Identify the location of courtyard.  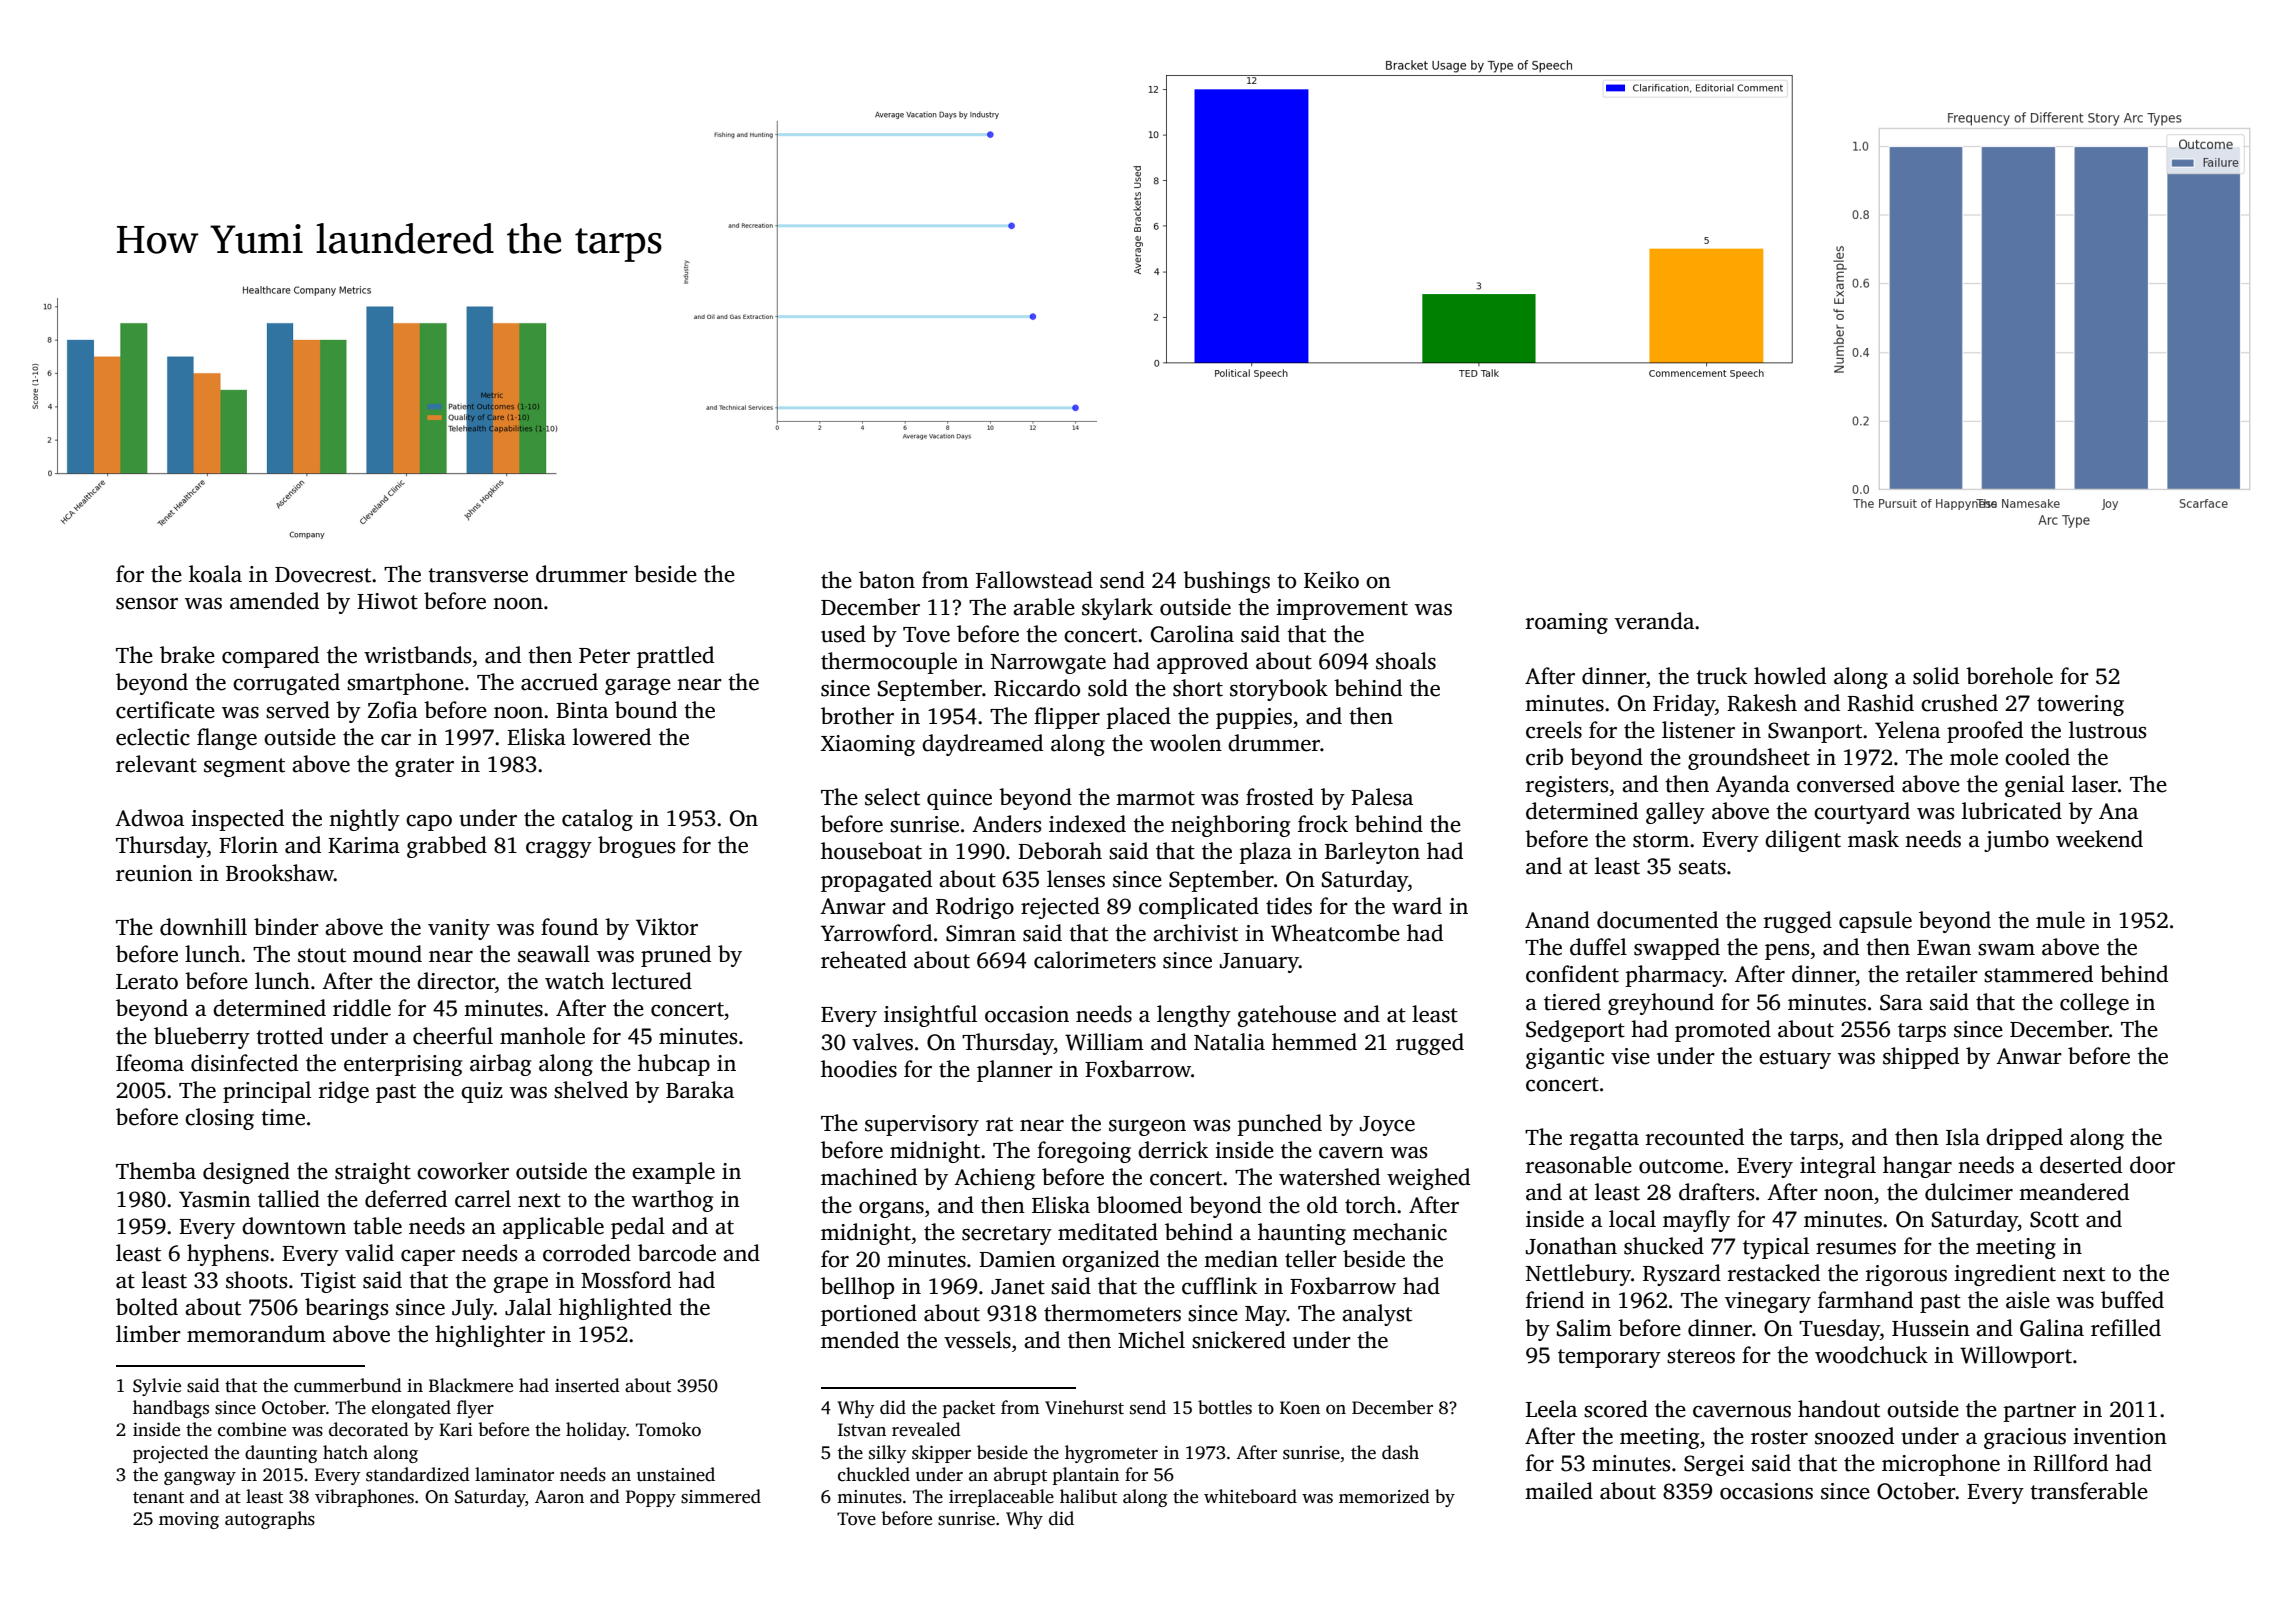
(1862, 813).
